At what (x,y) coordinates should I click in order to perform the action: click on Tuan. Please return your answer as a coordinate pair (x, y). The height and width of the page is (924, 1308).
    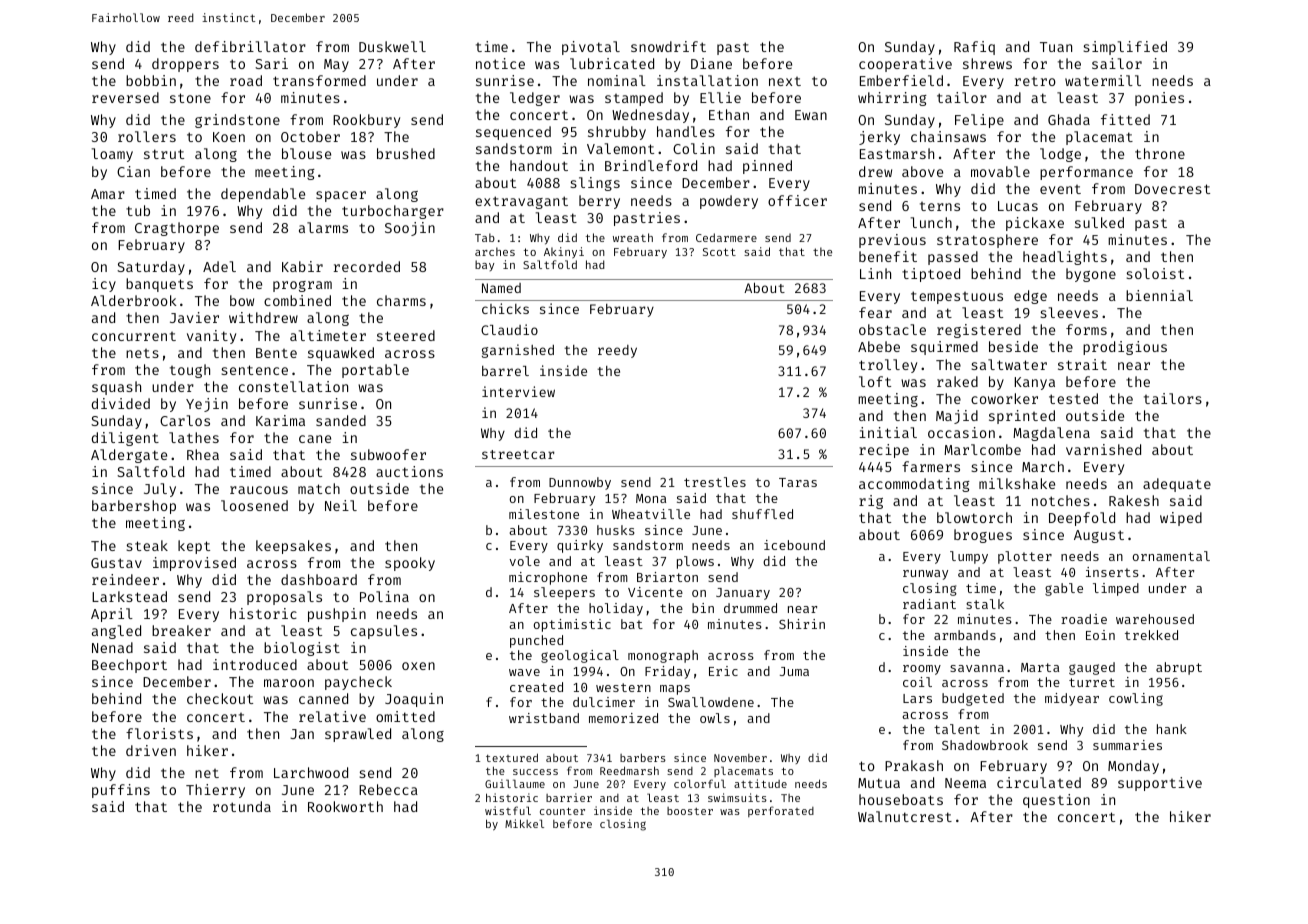
    Looking at the image, I should click on (1056, 47).
